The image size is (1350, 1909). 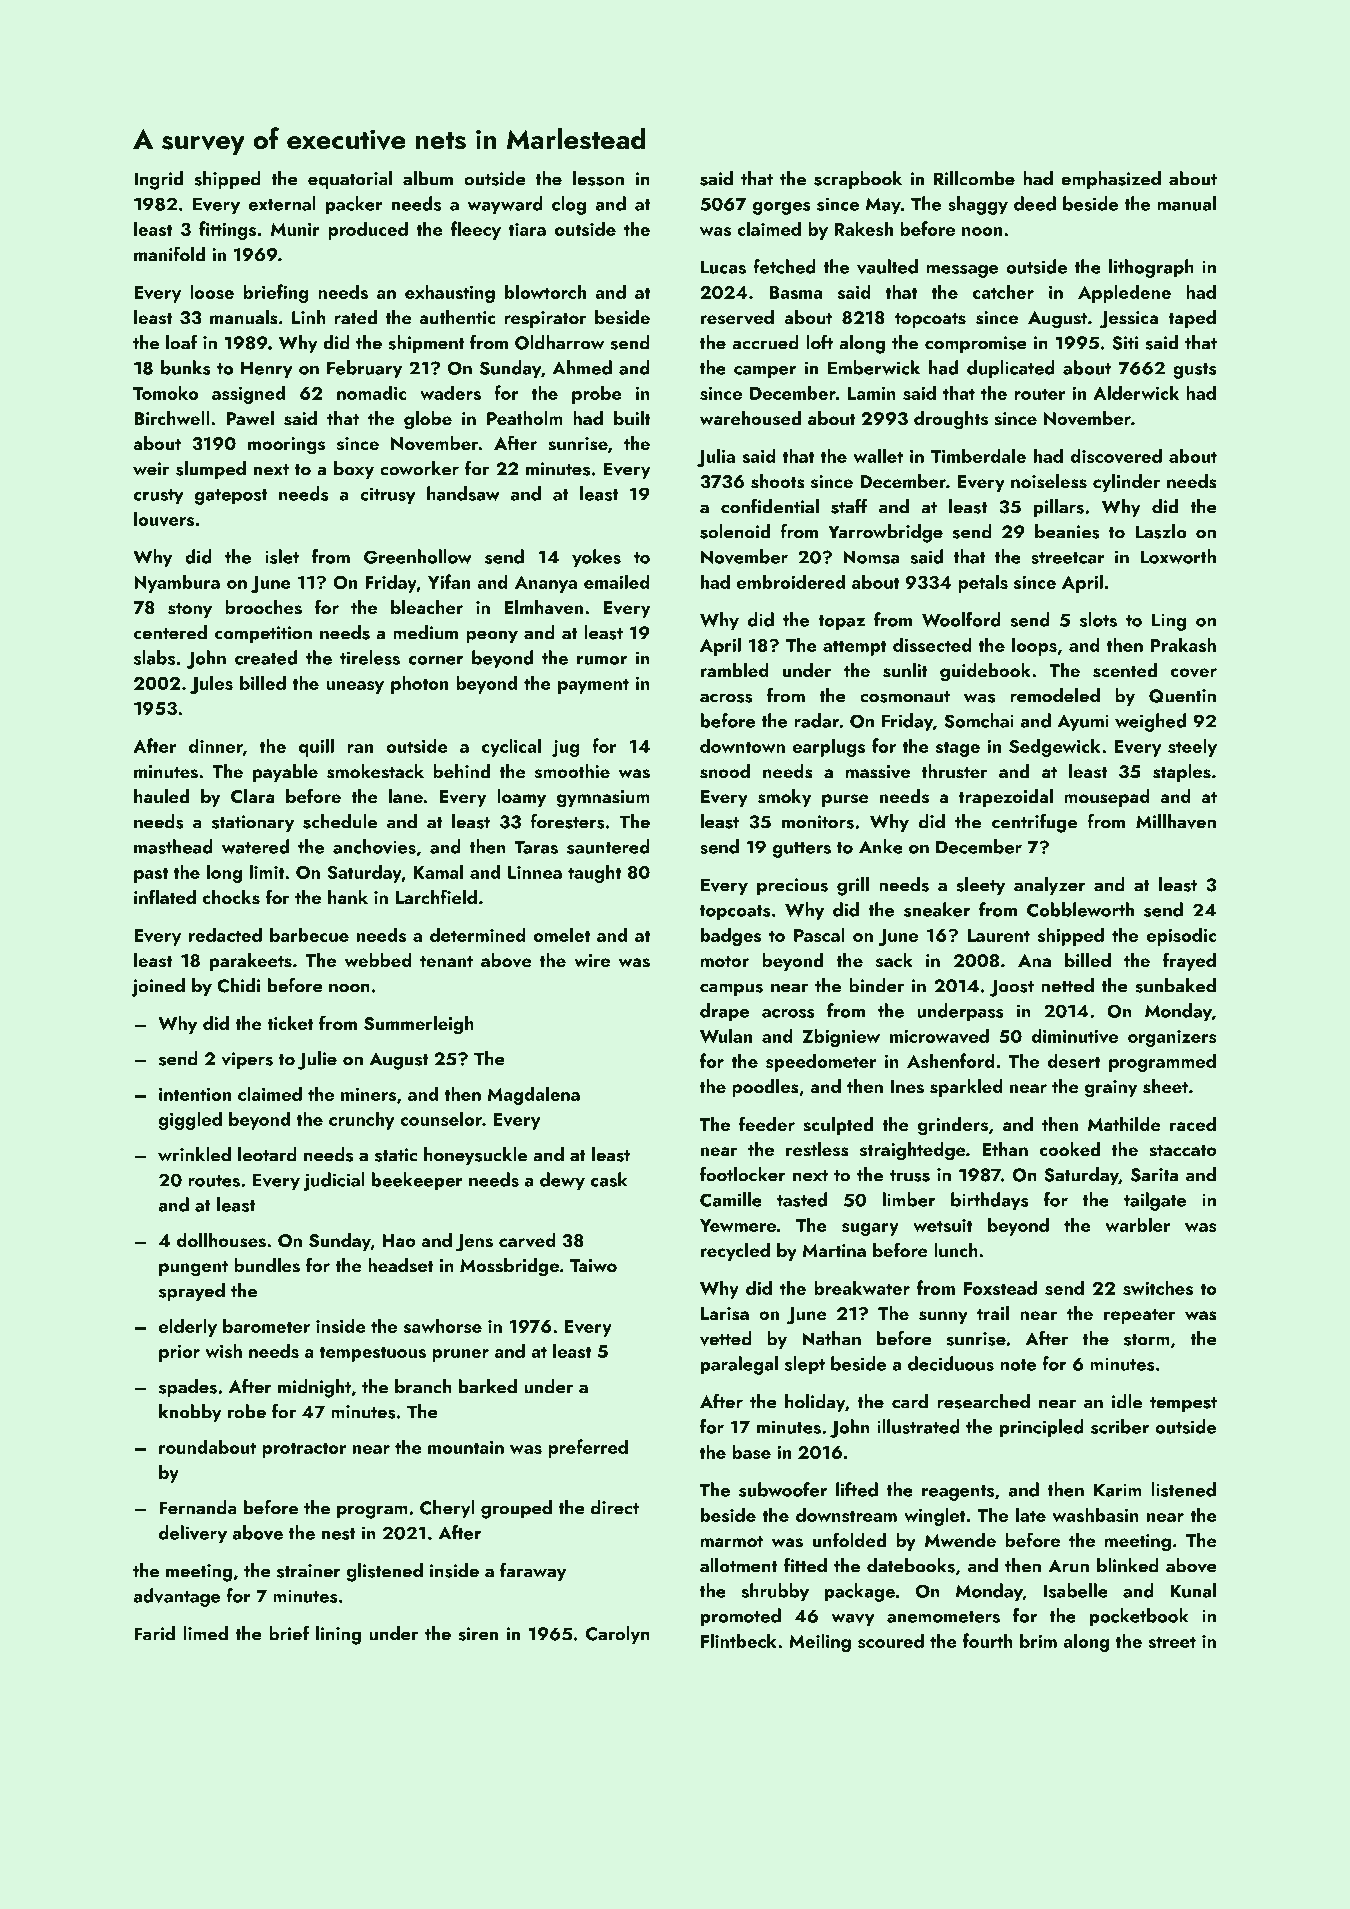 What do you see at coordinates (1054, 747) in the image?
I see `Sedgewick` at bounding box center [1054, 747].
